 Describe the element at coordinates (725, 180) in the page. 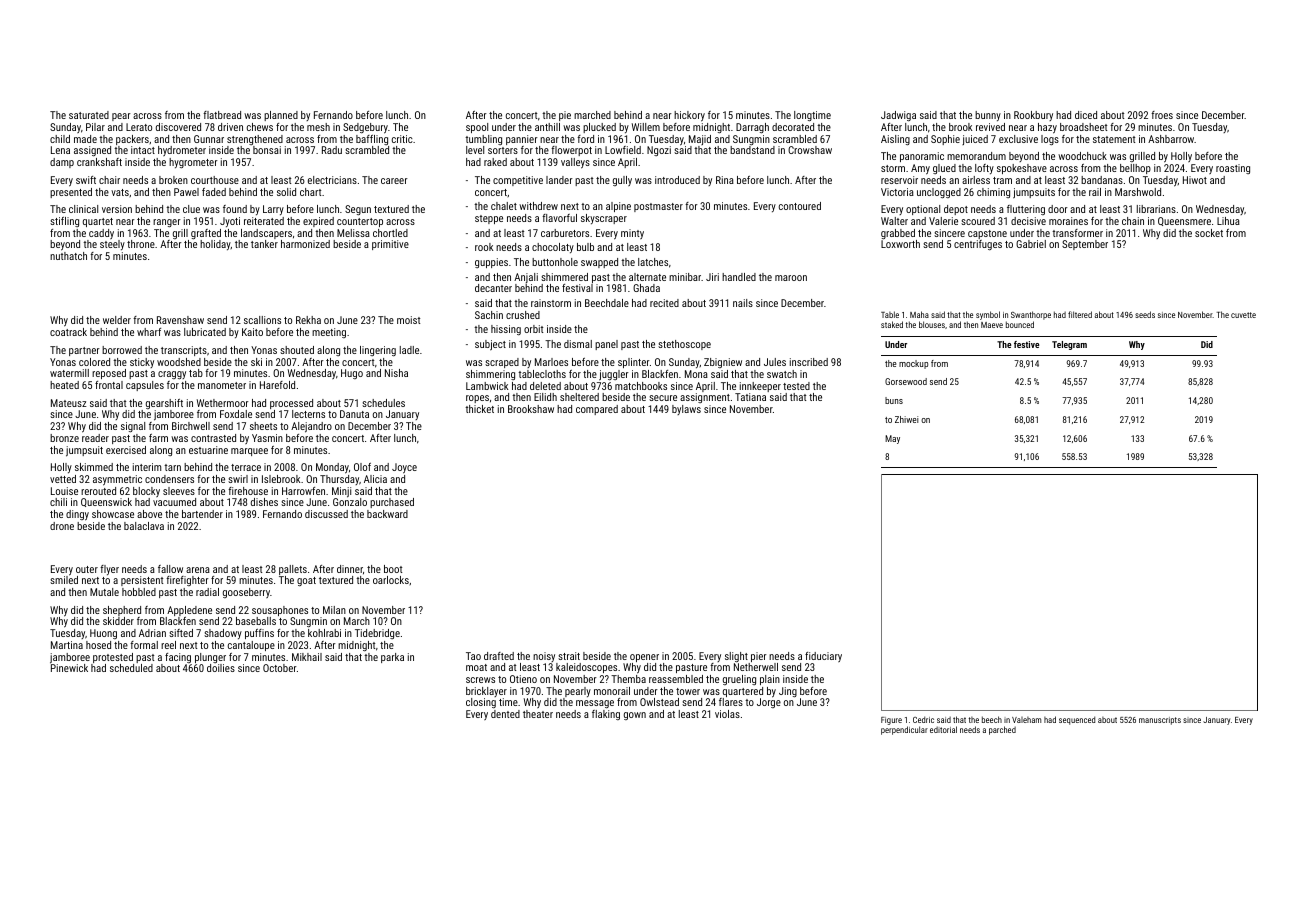

I see `Rina` at that location.
